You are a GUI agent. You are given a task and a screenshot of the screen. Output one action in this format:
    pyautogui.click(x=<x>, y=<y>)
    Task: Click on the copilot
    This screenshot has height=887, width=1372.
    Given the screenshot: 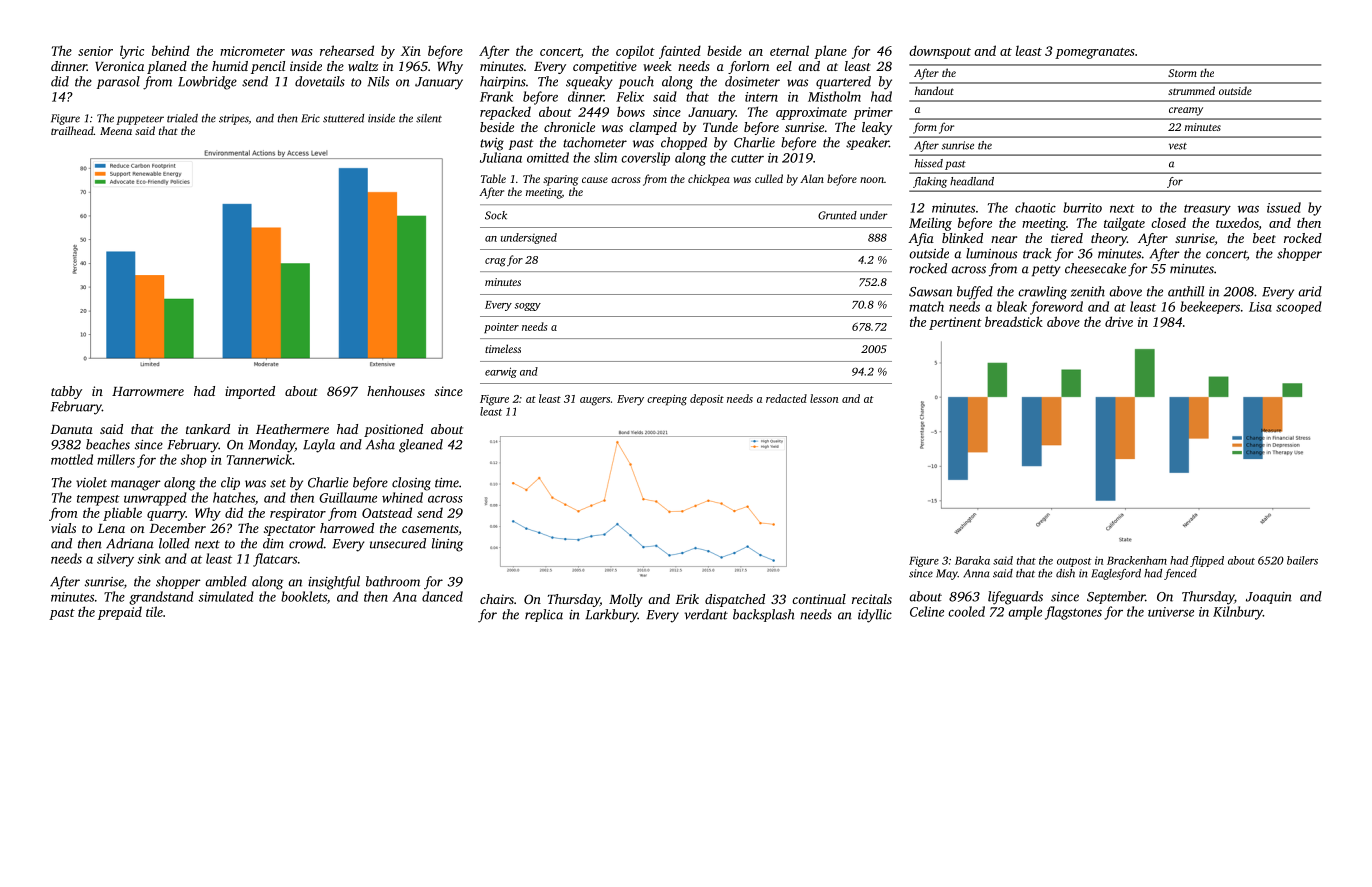 What is the action you would take?
    pyautogui.click(x=635, y=52)
